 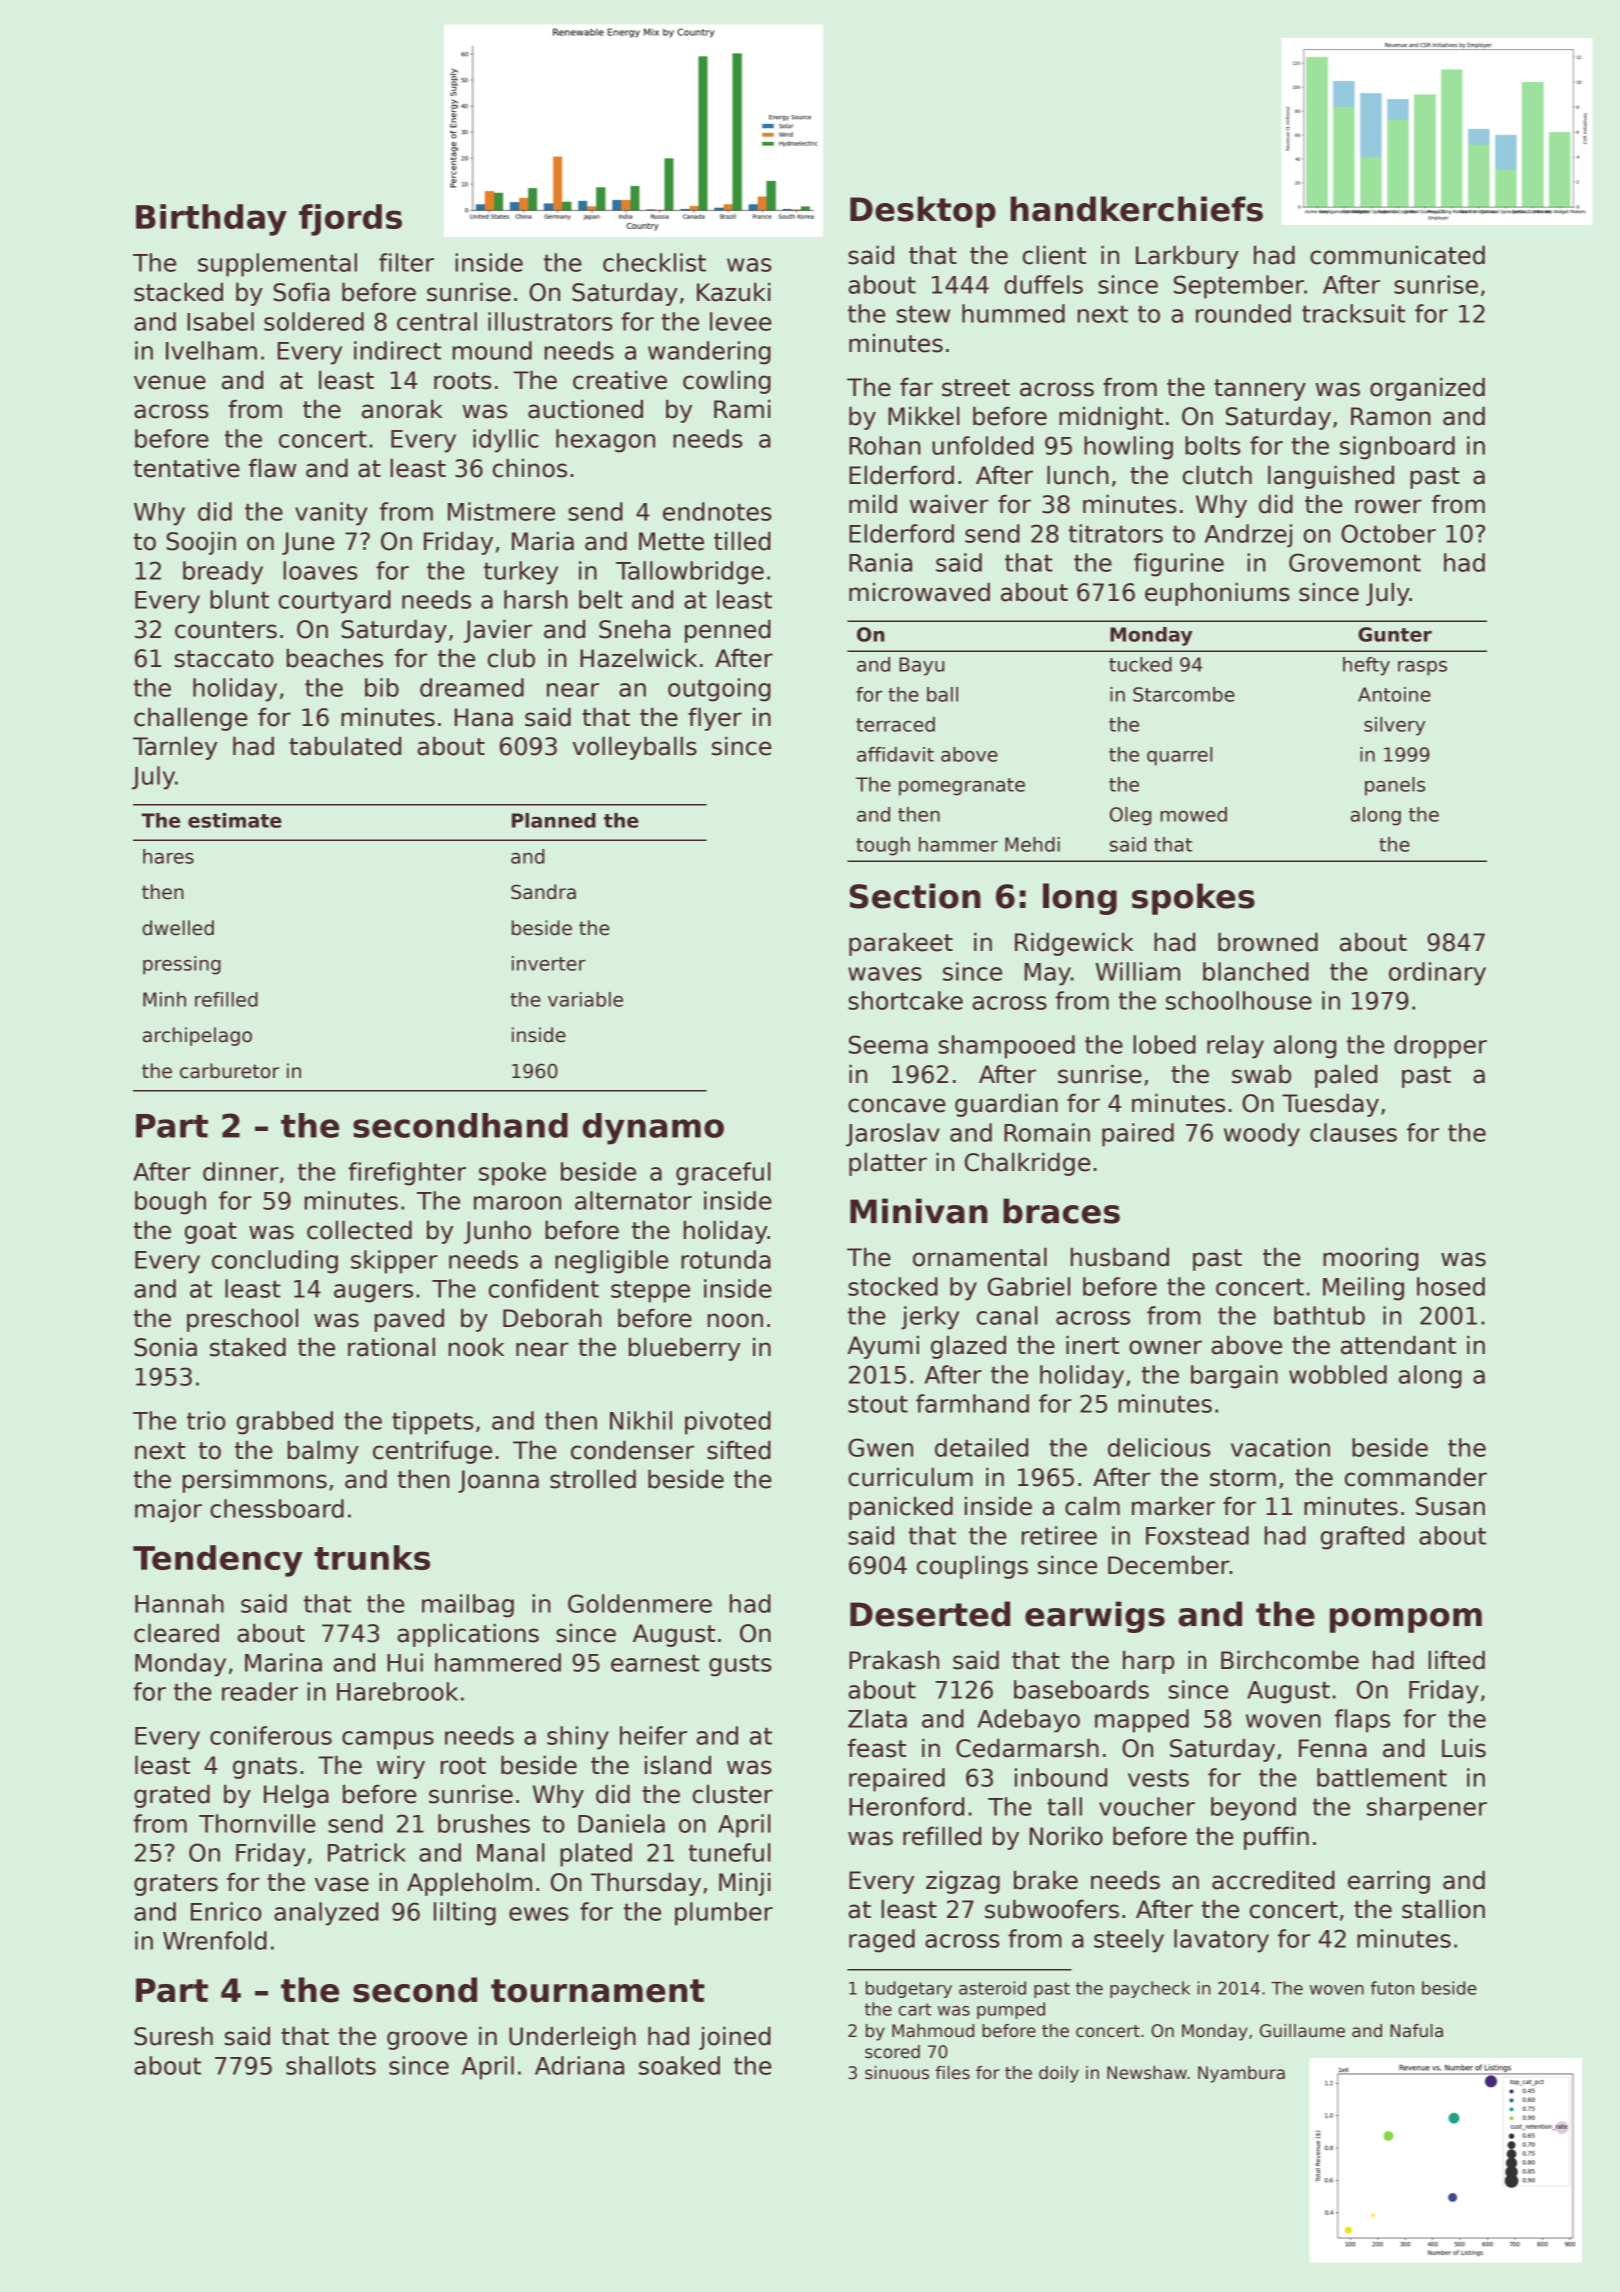 I want to click on rotunda, so click(x=726, y=1259).
